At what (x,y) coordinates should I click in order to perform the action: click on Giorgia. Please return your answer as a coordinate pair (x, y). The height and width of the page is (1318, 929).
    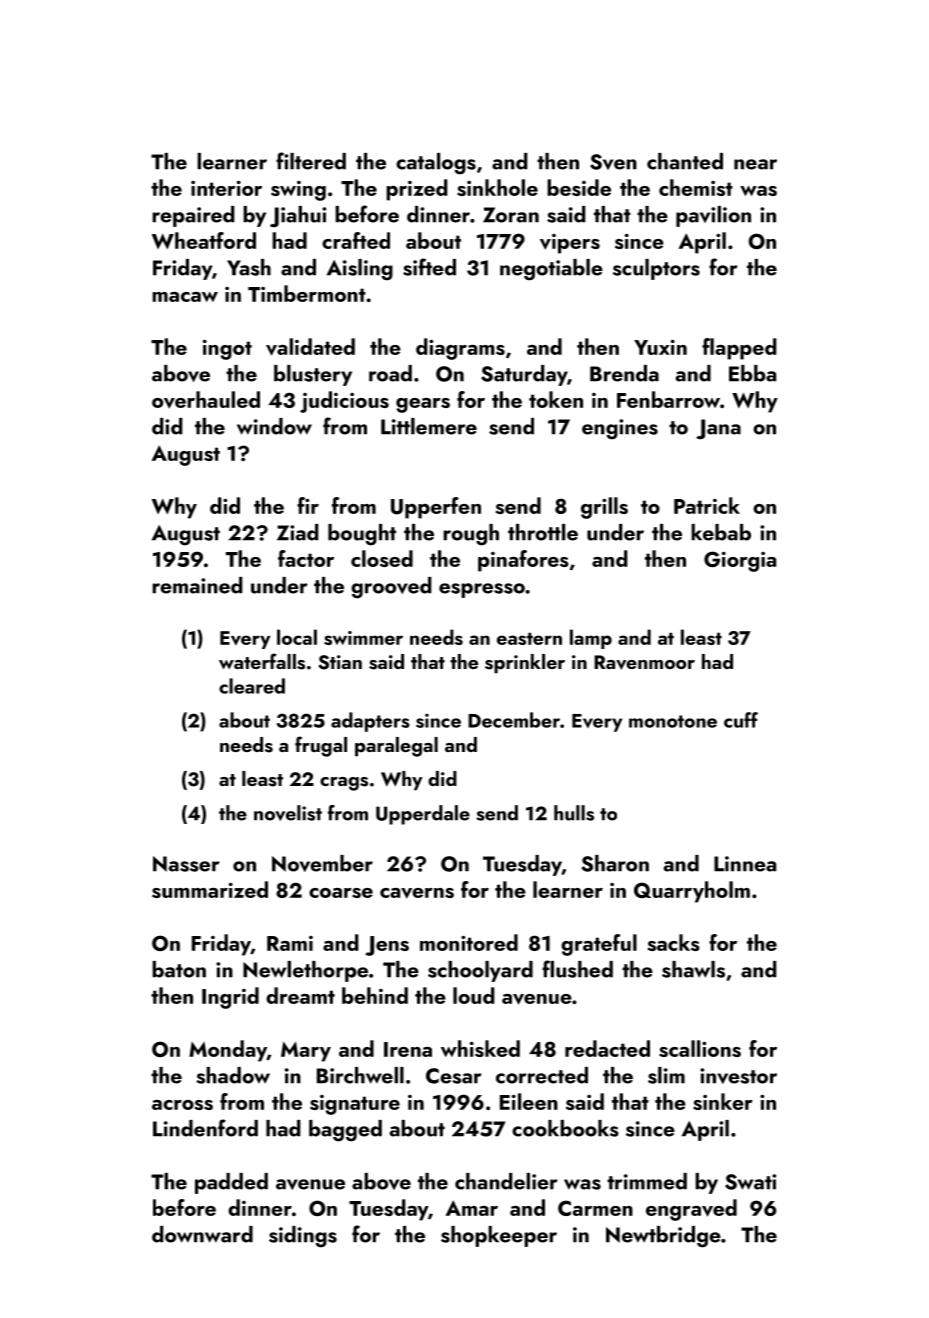
    Looking at the image, I should click on (740, 561).
